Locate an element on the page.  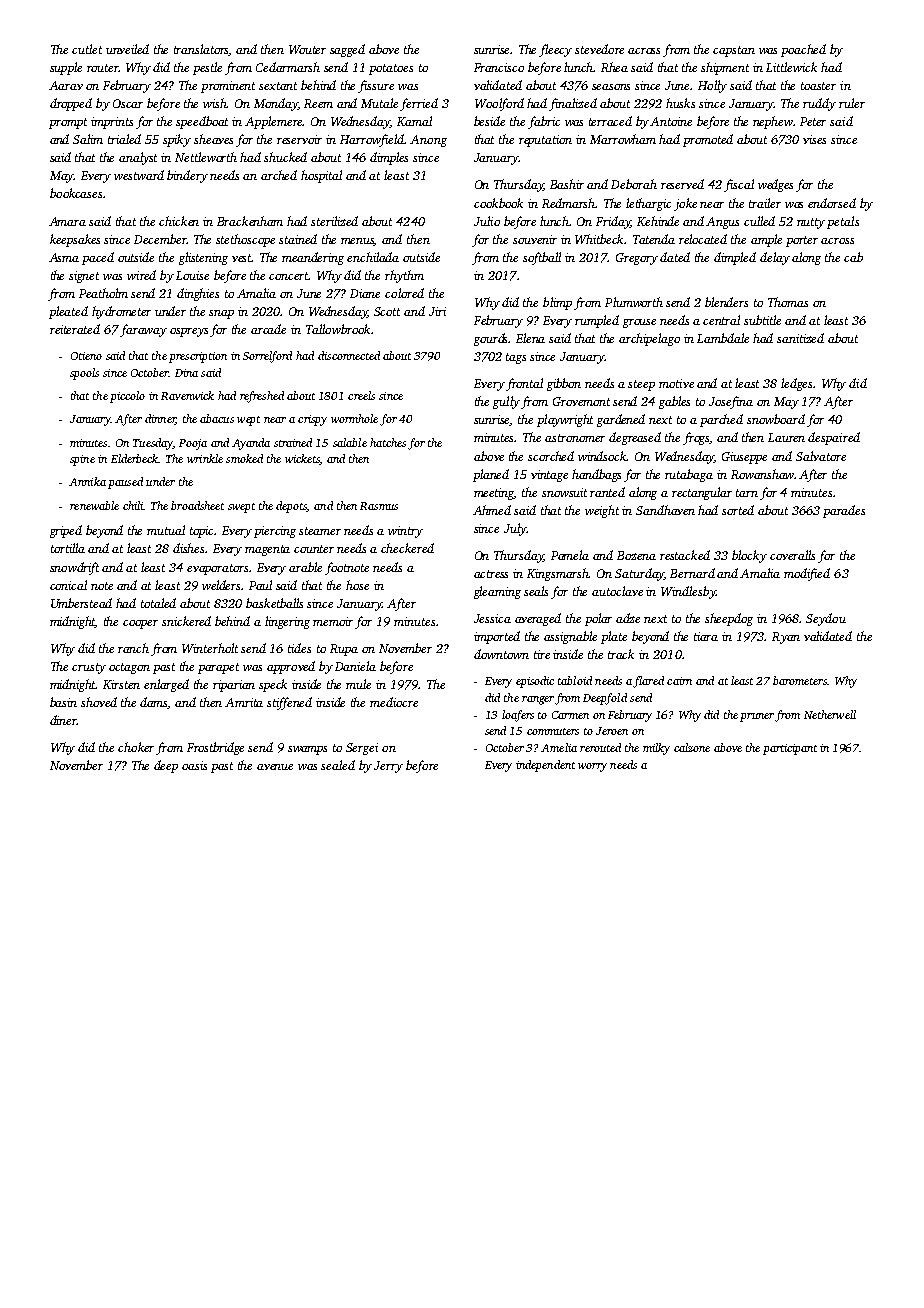
translators is located at coordinates (202, 50).
